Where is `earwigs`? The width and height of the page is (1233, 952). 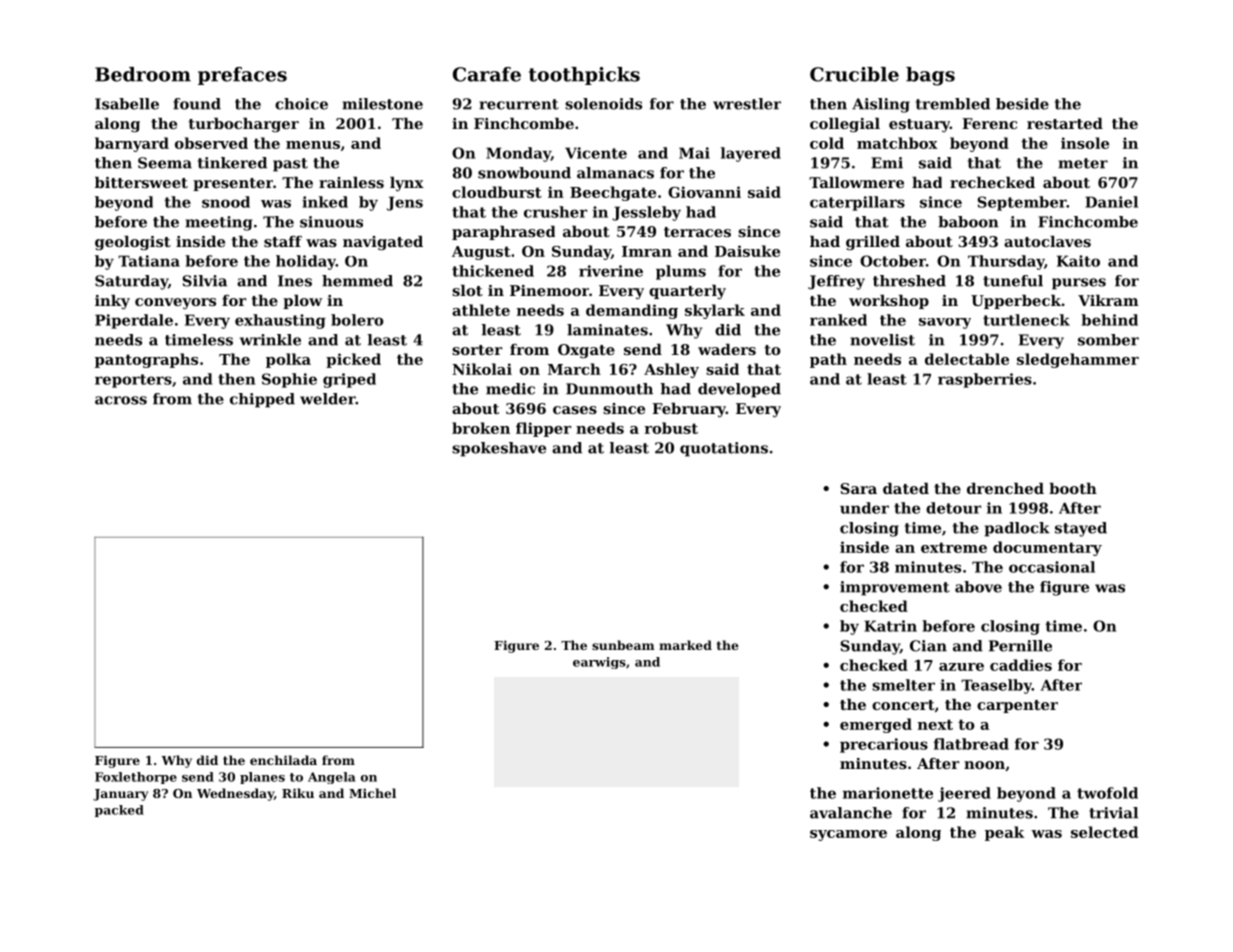 earwigs is located at coordinates (599, 663).
